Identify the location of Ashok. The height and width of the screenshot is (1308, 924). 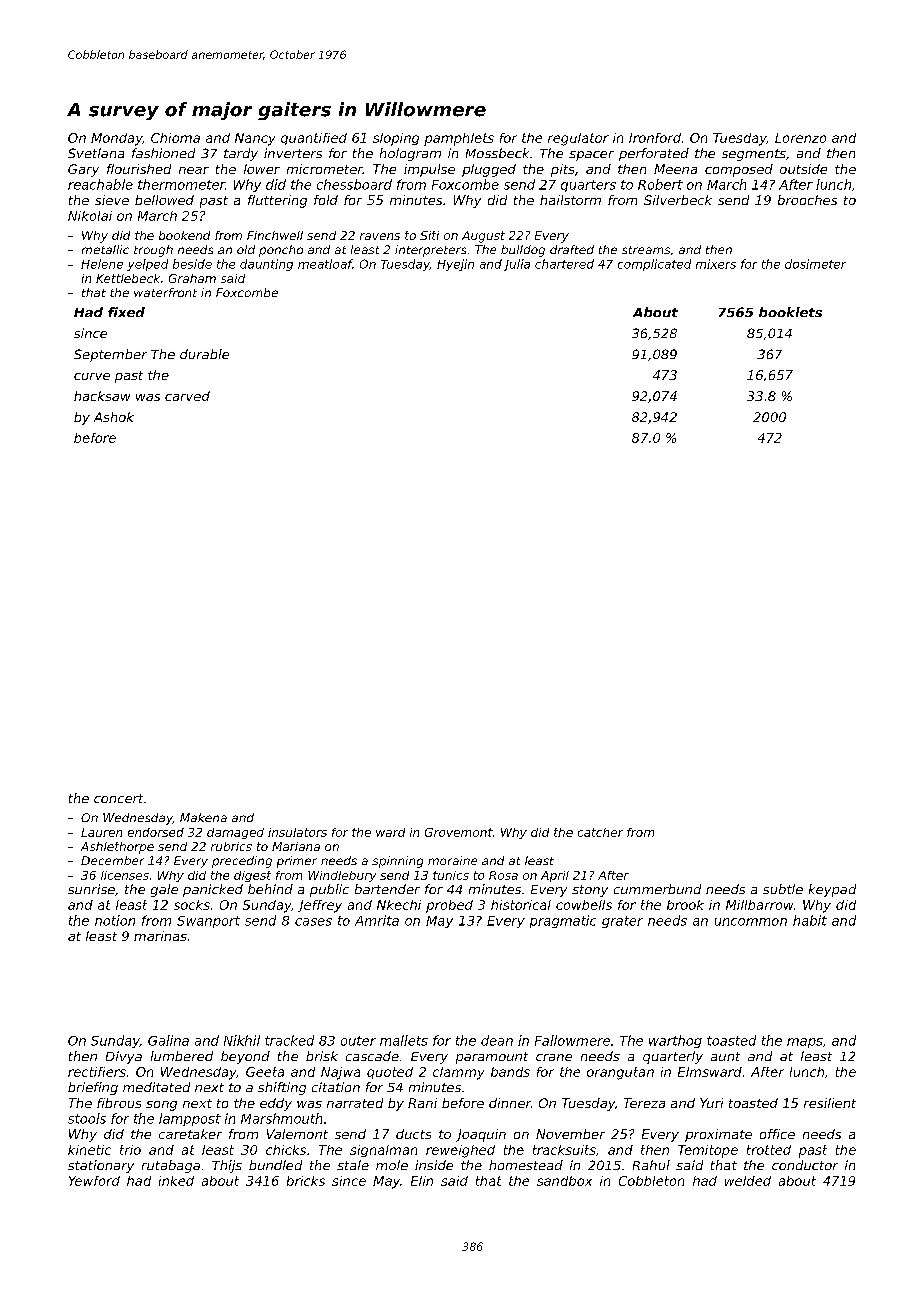
(114, 417).
